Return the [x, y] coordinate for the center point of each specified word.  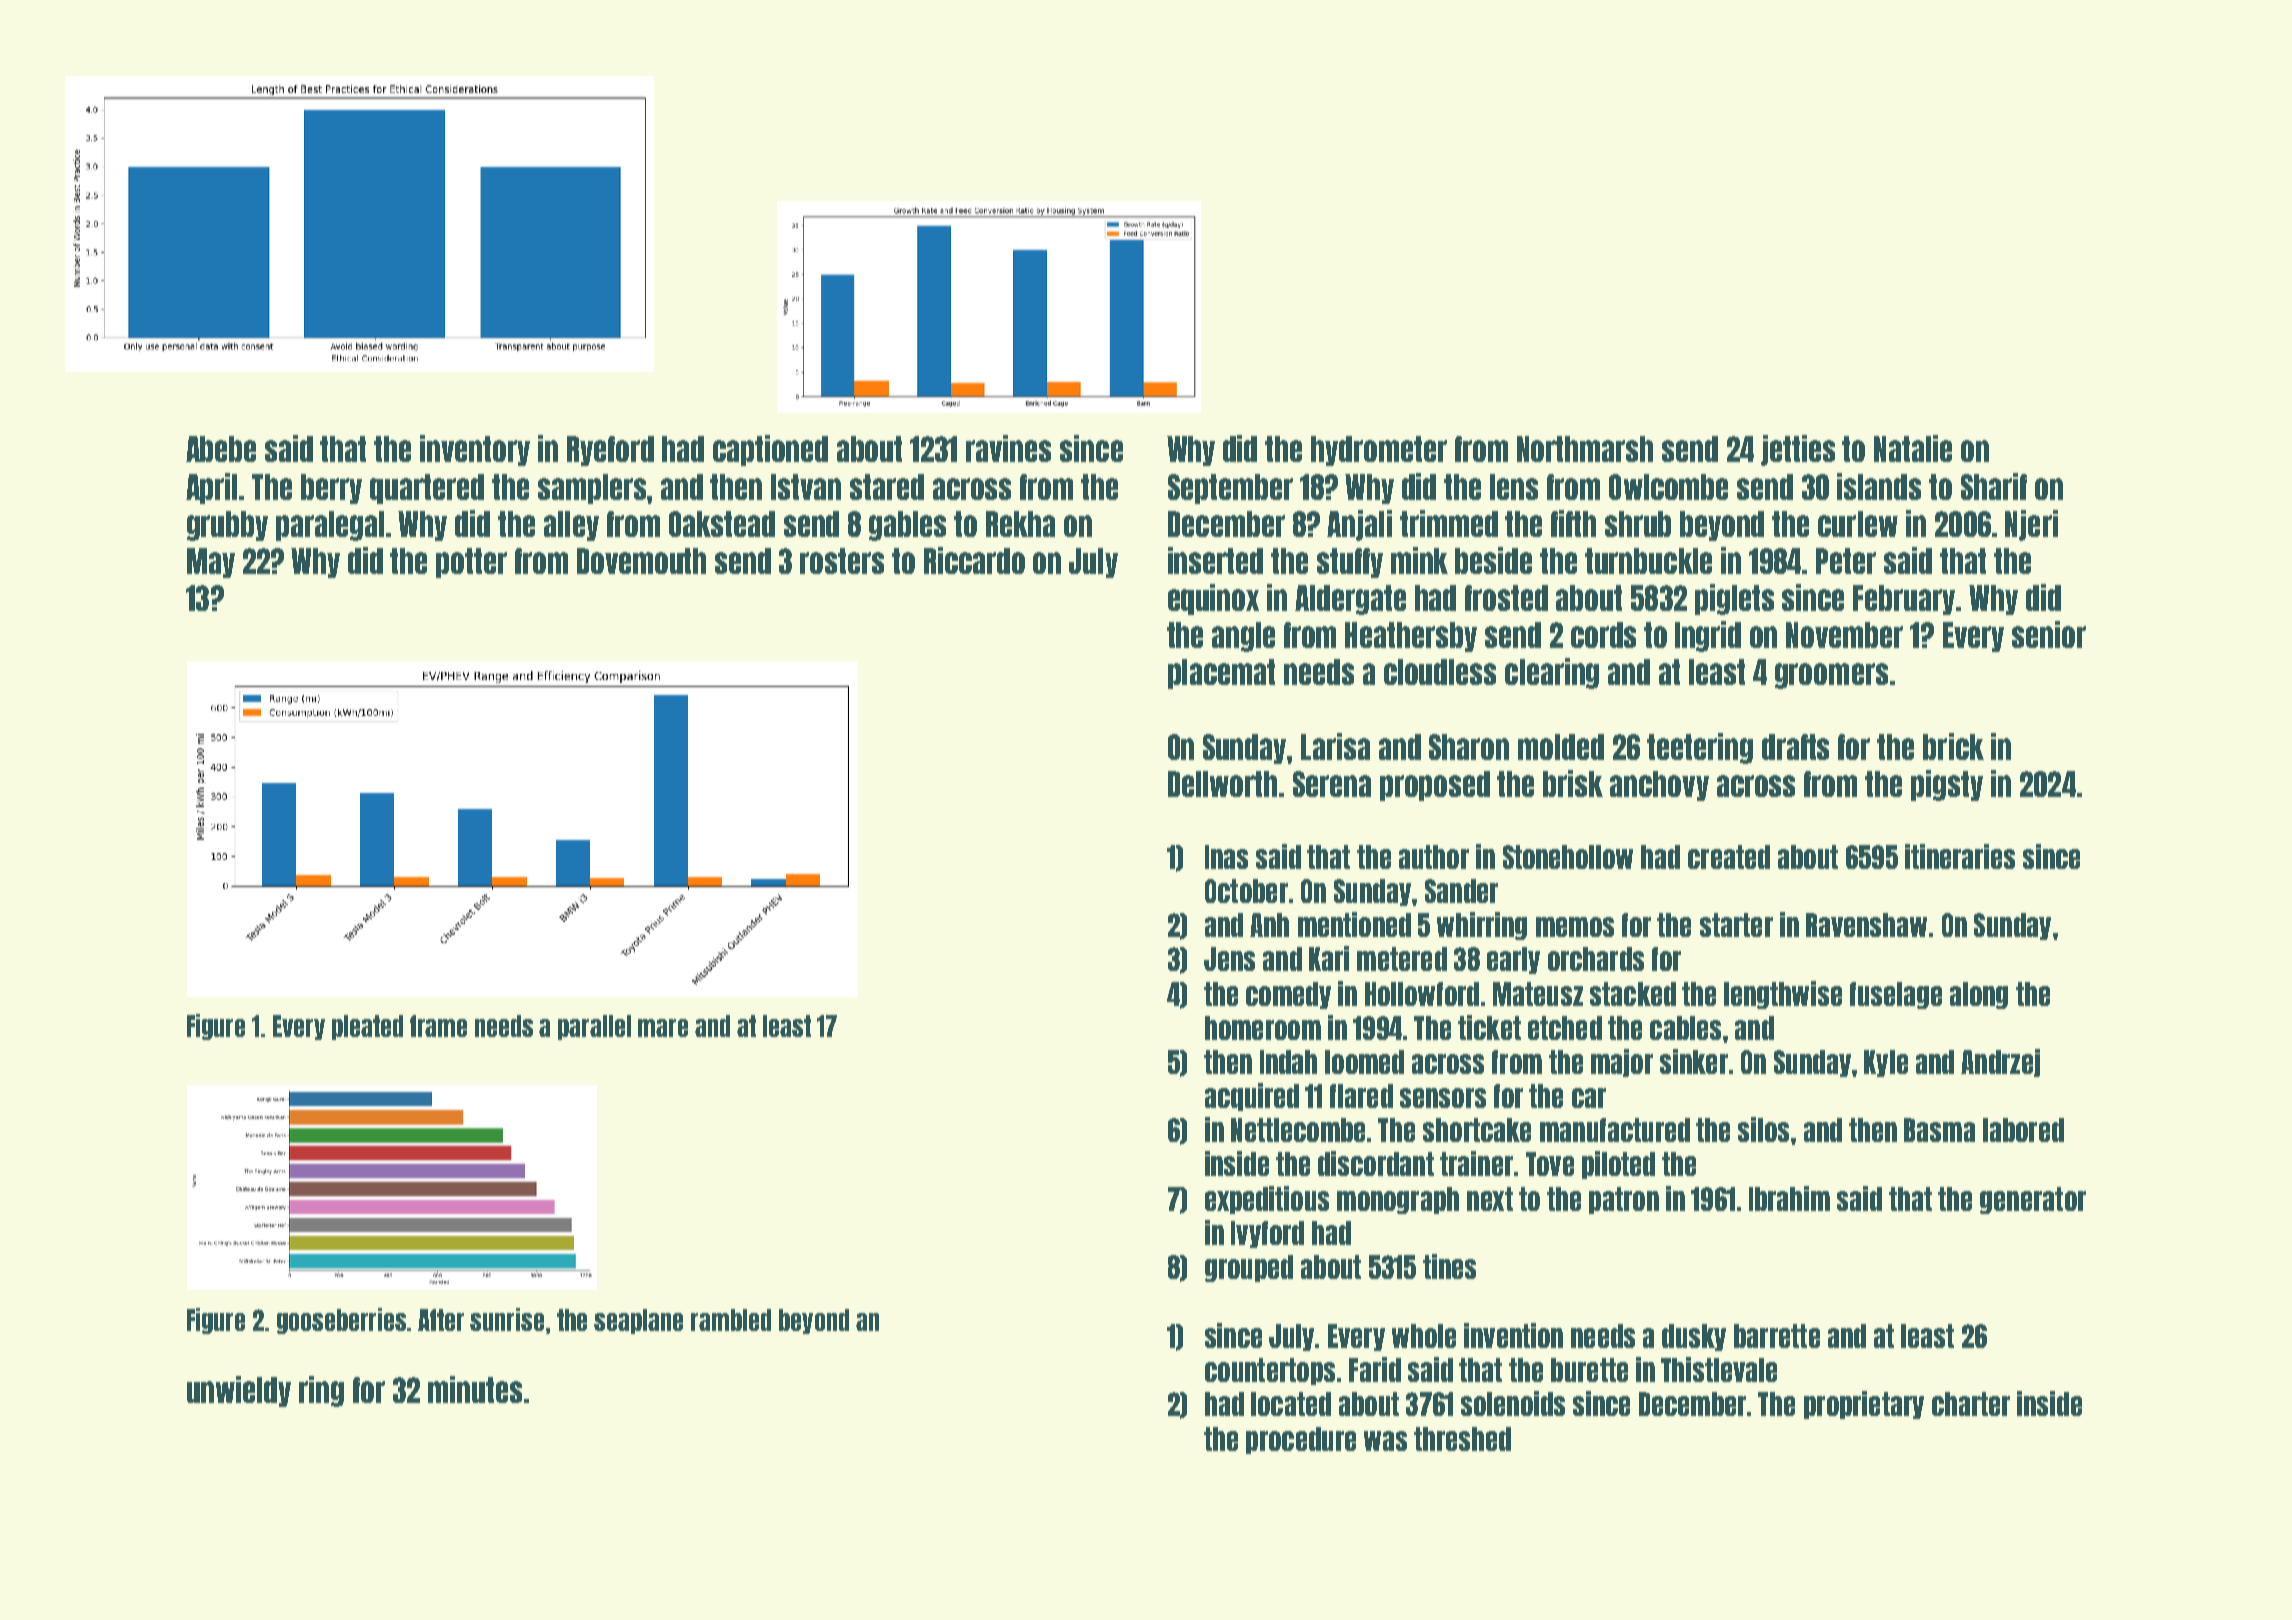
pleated [367, 1027]
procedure [1301, 1440]
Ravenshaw [1866, 925]
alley [571, 526]
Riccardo [974, 560]
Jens [1229, 959]
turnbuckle [1648, 561]
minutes [475, 1389]
